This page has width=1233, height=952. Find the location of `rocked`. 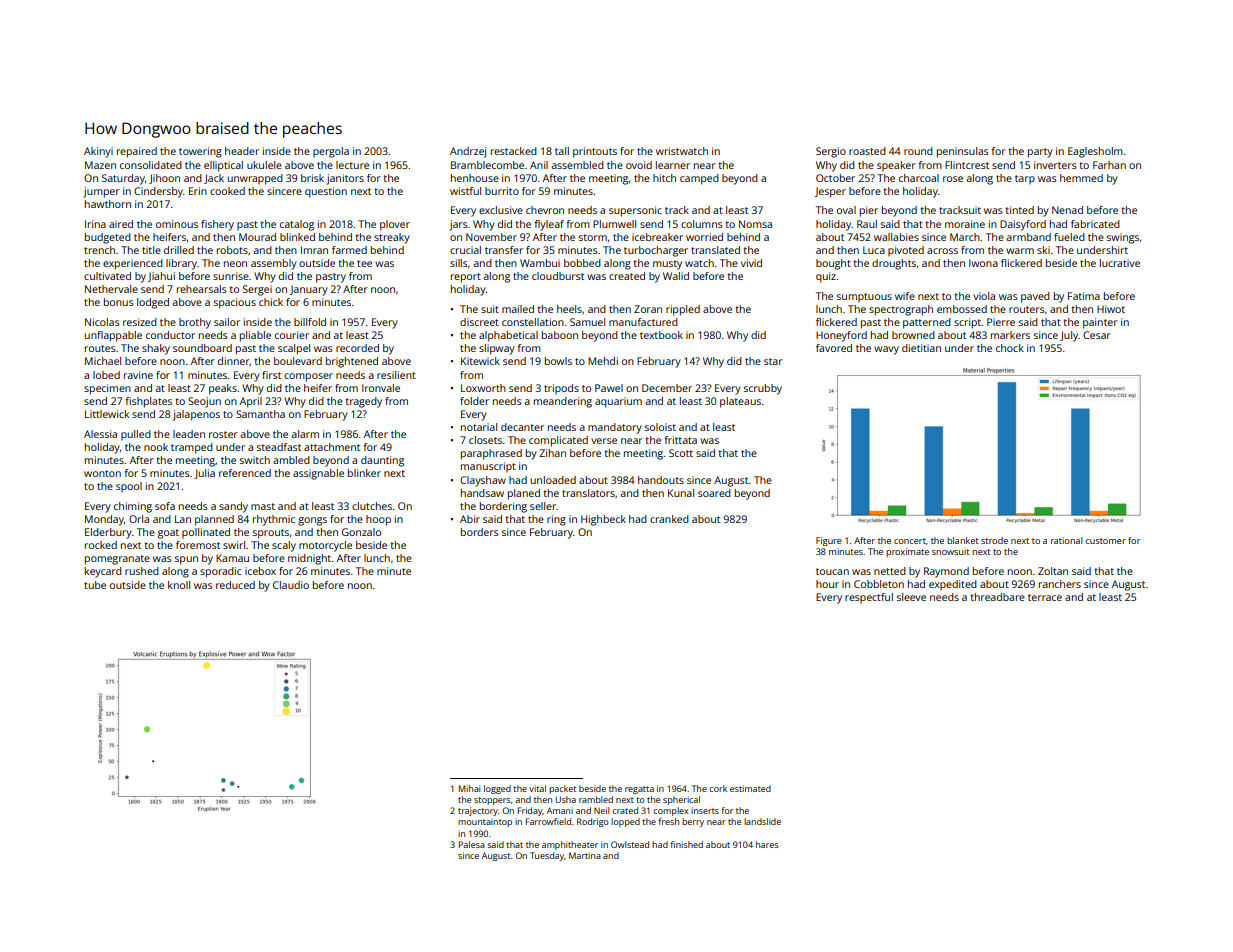

rocked is located at coordinates (101, 545).
